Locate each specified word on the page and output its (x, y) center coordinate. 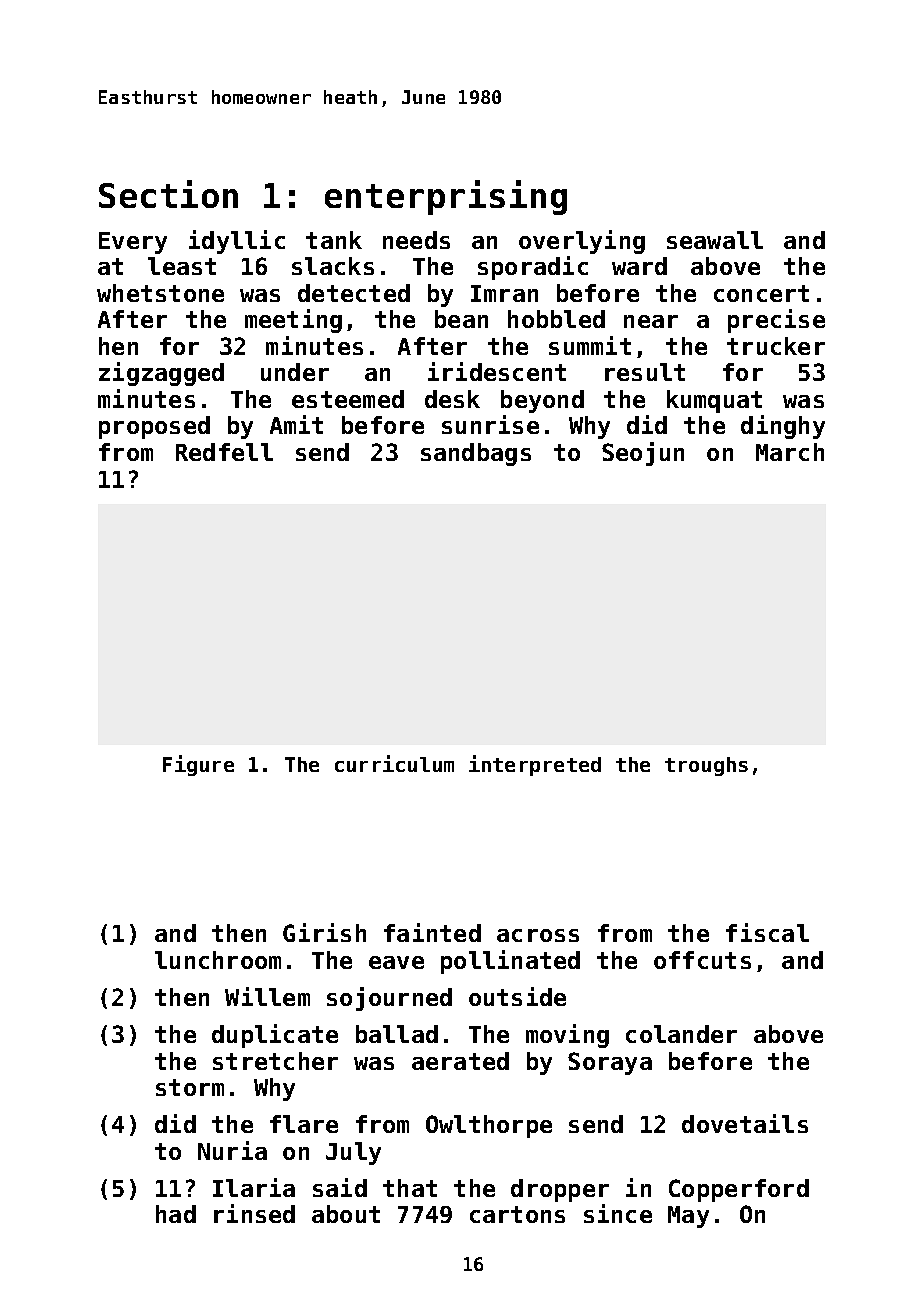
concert (761, 293)
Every (133, 243)
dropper (560, 1190)
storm (190, 1087)
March (790, 452)
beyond (542, 401)
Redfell (224, 452)
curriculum (394, 763)
